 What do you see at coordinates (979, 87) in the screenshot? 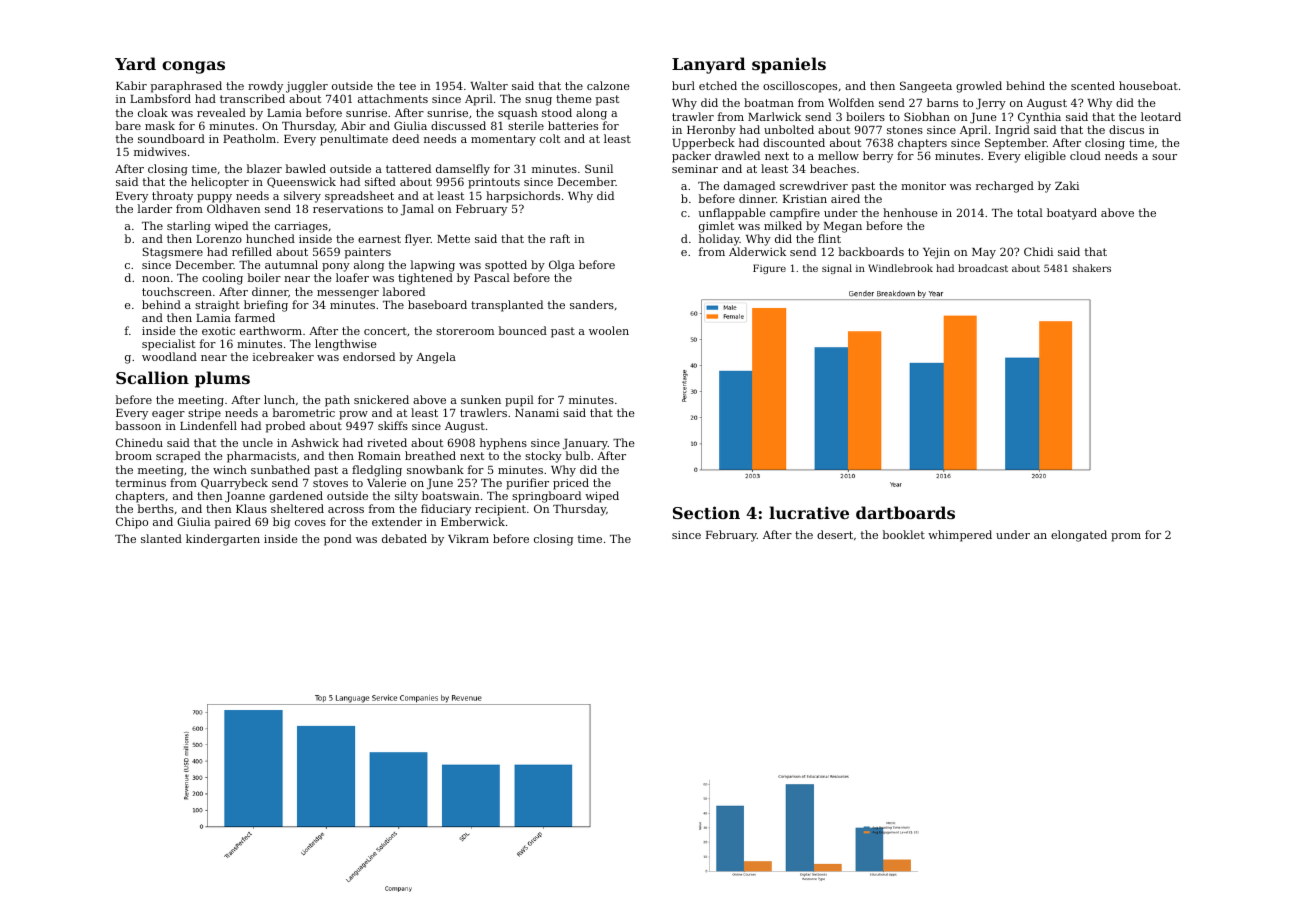
I see `growled` at bounding box center [979, 87].
